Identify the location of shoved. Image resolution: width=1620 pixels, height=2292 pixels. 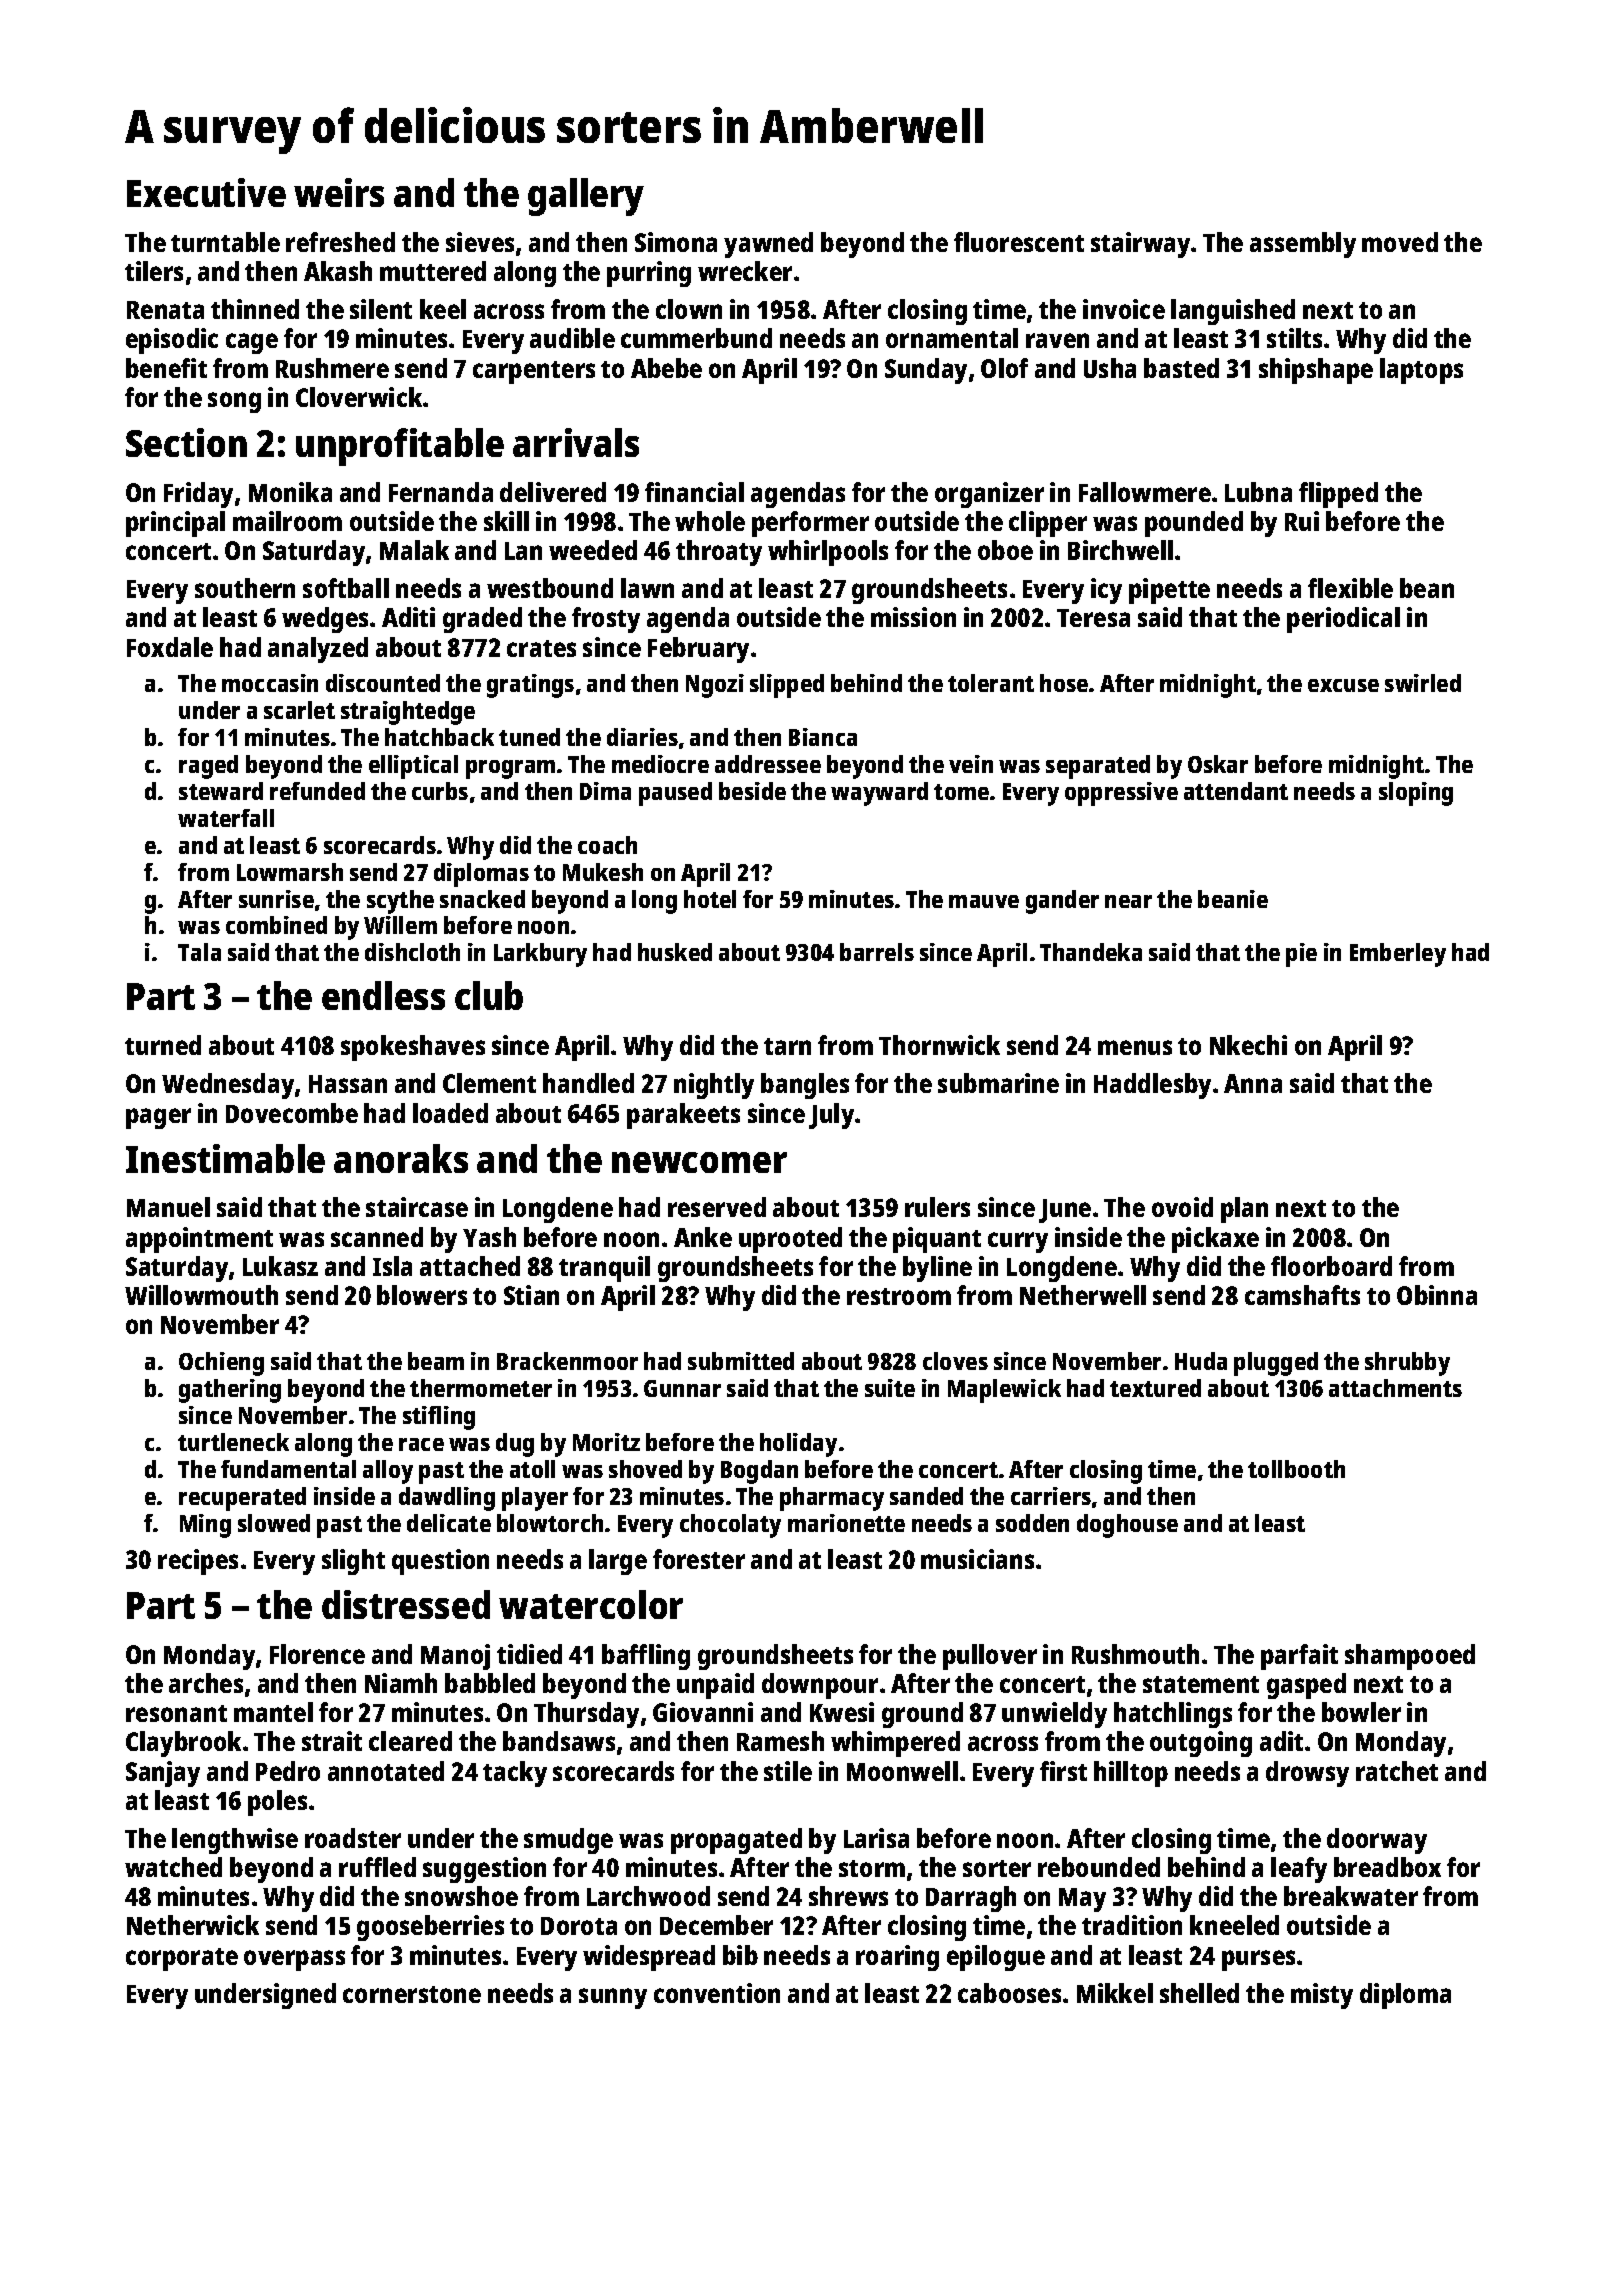
(645, 1469).
